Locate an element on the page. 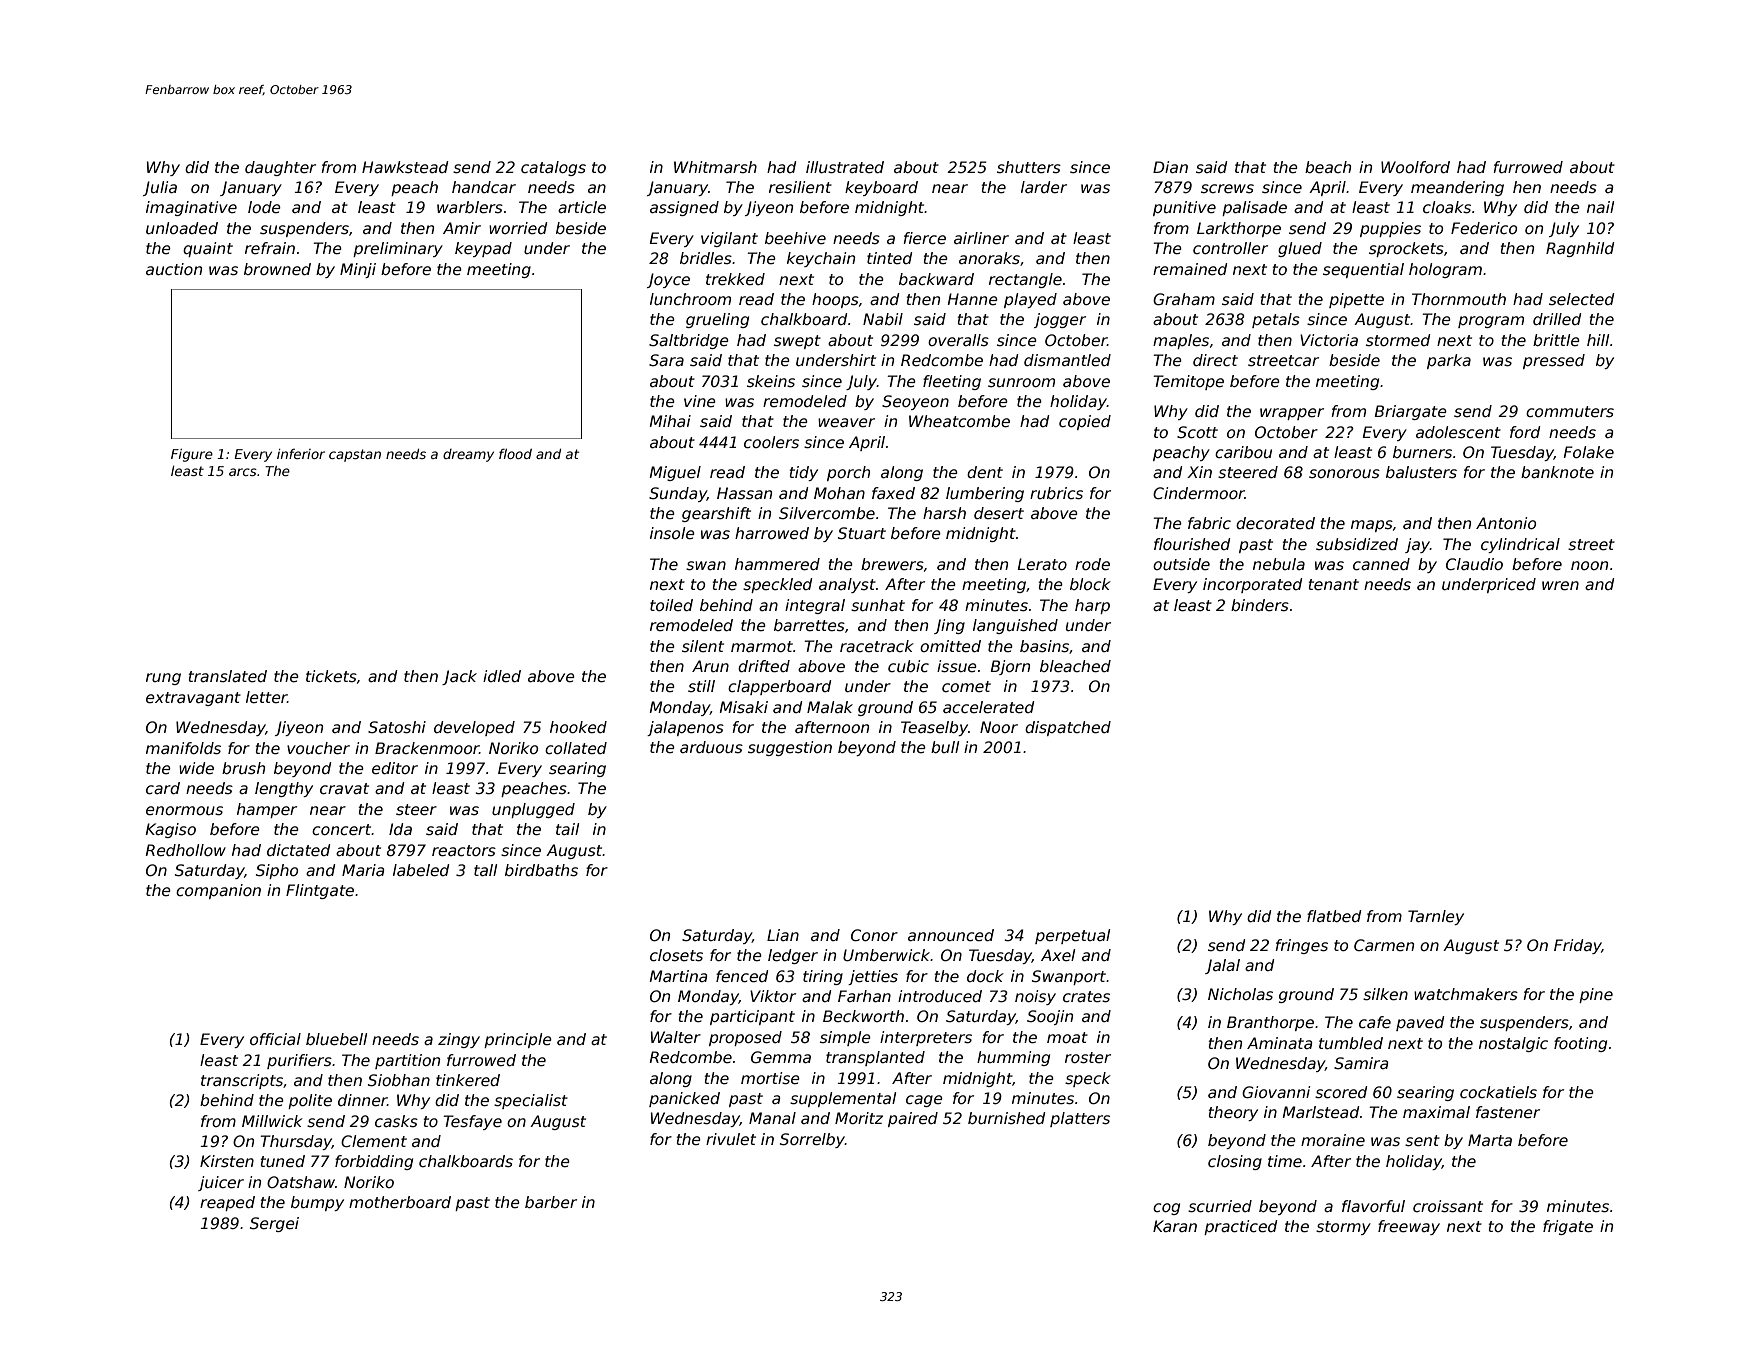  illustrated is located at coordinates (845, 167).
